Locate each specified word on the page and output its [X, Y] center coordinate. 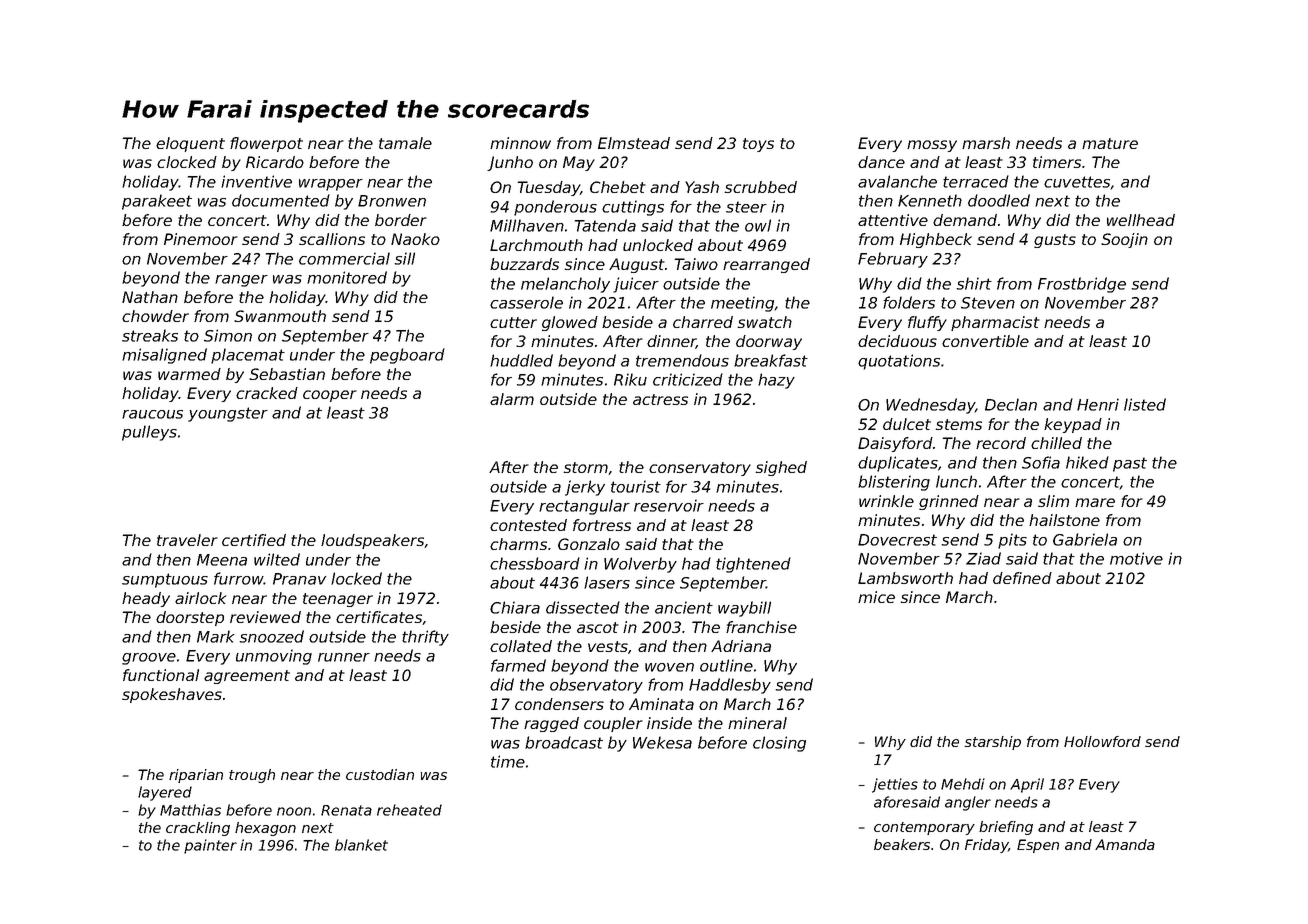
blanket [361, 845]
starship [992, 743]
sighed [781, 468]
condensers [559, 704]
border [401, 220]
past [1130, 464]
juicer [636, 285]
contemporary [924, 828]
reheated [409, 810]
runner [344, 657]
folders [909, 302]
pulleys [149, 433]
